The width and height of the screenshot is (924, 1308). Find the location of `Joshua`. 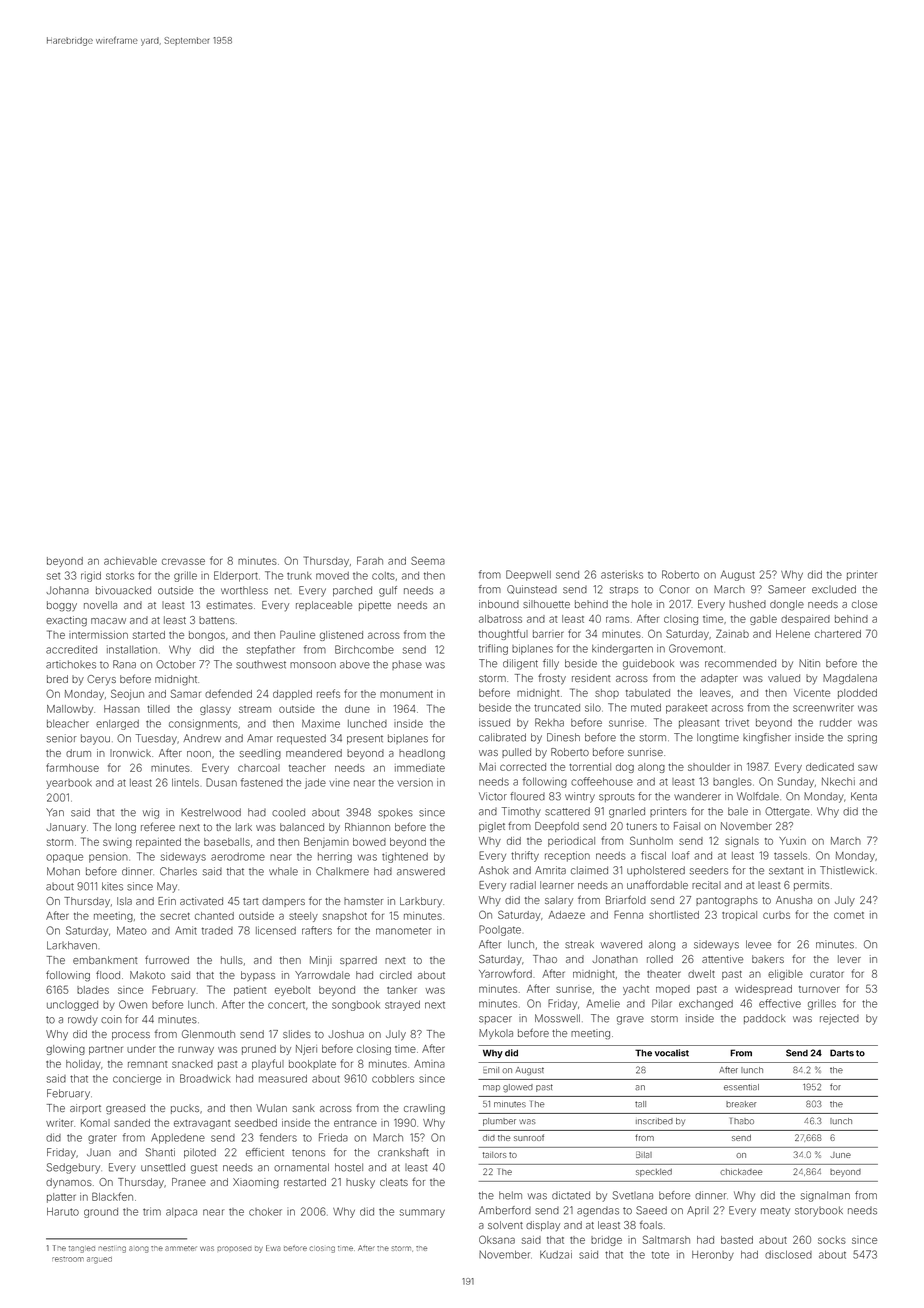

Joshua is located at coordinates (346, 1034).
